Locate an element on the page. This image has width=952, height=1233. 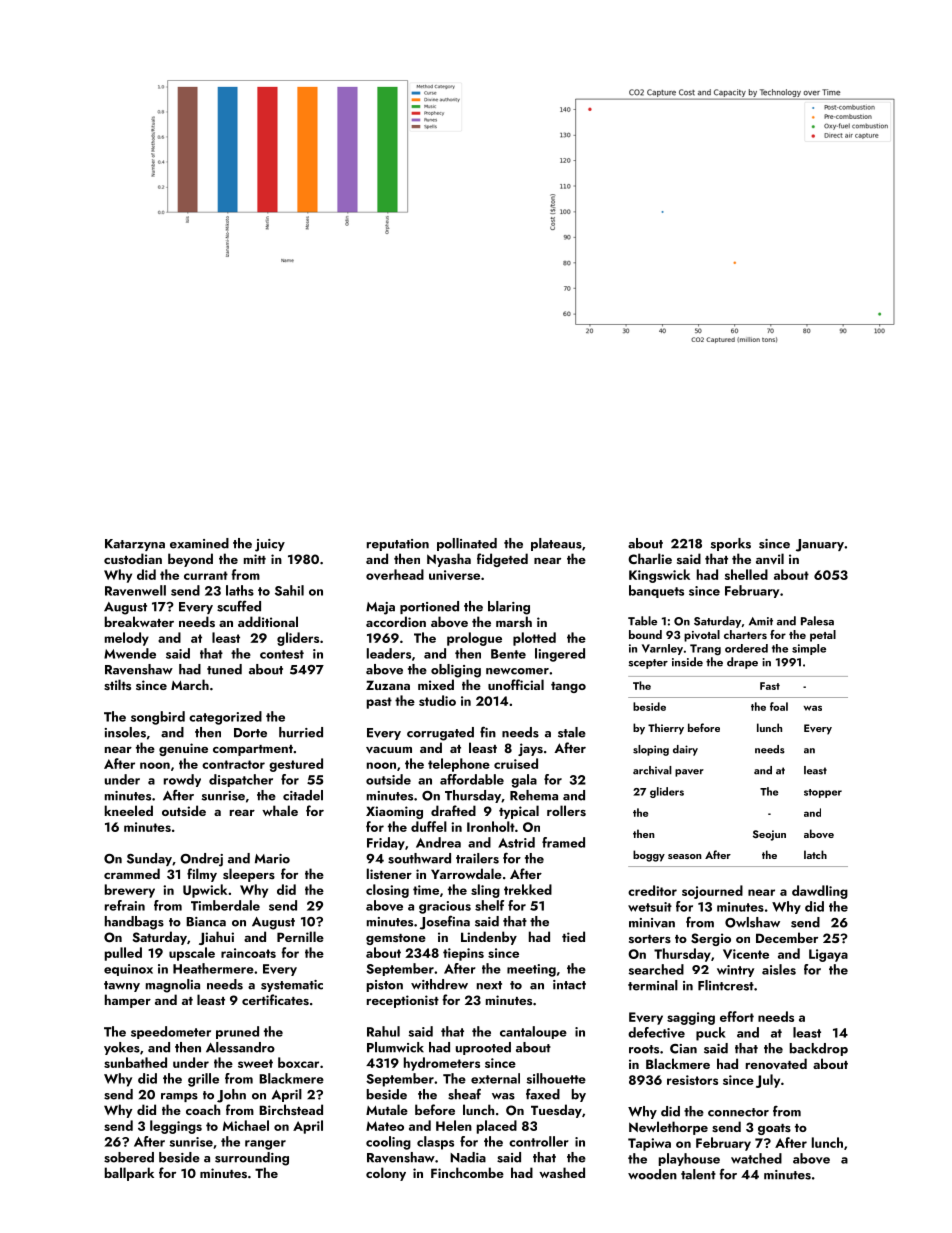
sojourned is located at coordinates (712, 892).
